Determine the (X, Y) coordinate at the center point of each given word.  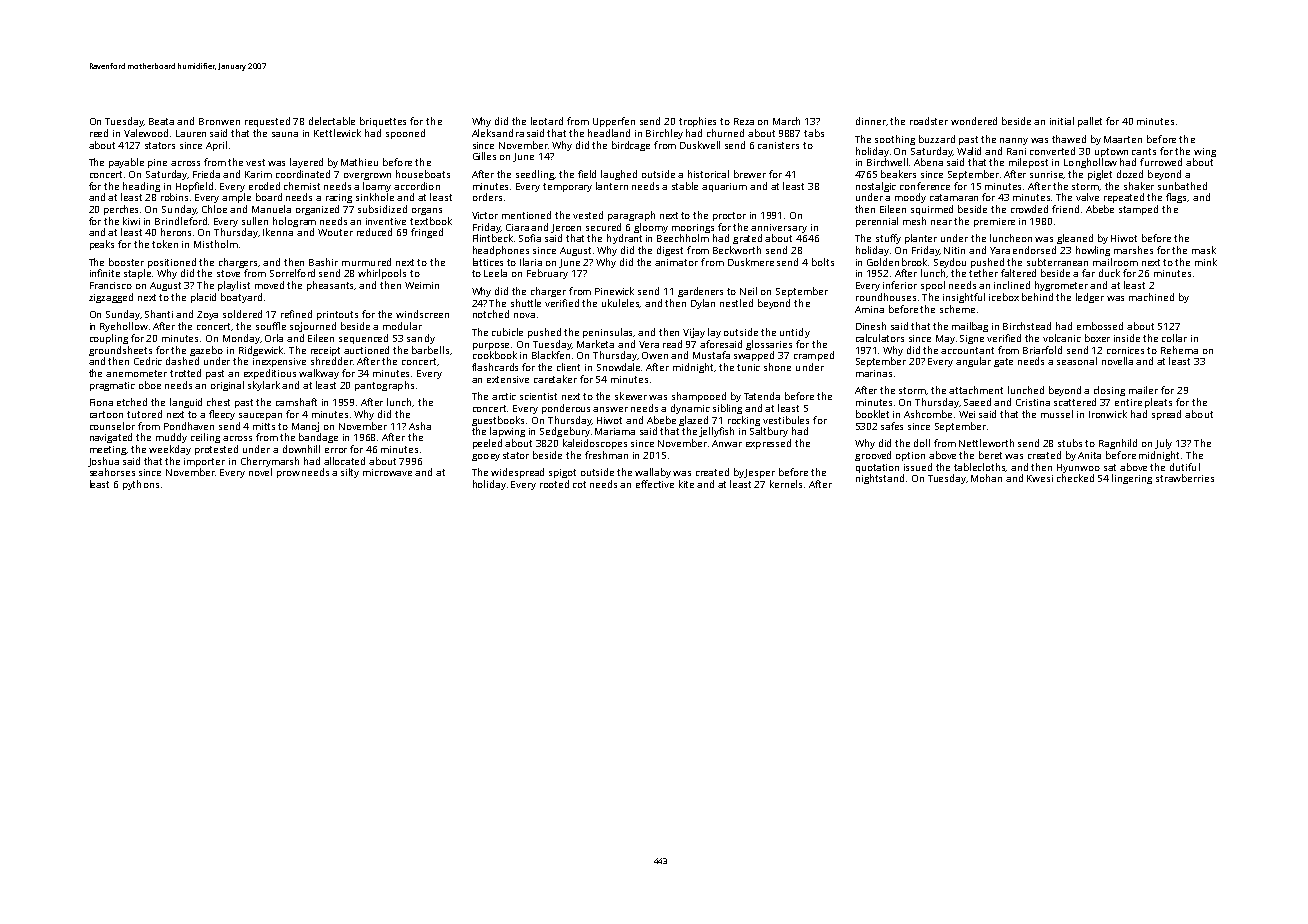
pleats (1158, 403)
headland (609, 133)
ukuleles (621, 303)
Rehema (1179, 350)
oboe (150, 385)
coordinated (303, 174)
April (216, 146)
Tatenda (762, 396)
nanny (1014, 141)
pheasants (331, 286)
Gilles (484, 156)
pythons (141, 485)
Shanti (159, 314)
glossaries (769, 345)
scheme (957, 309)
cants (1144, 151)
